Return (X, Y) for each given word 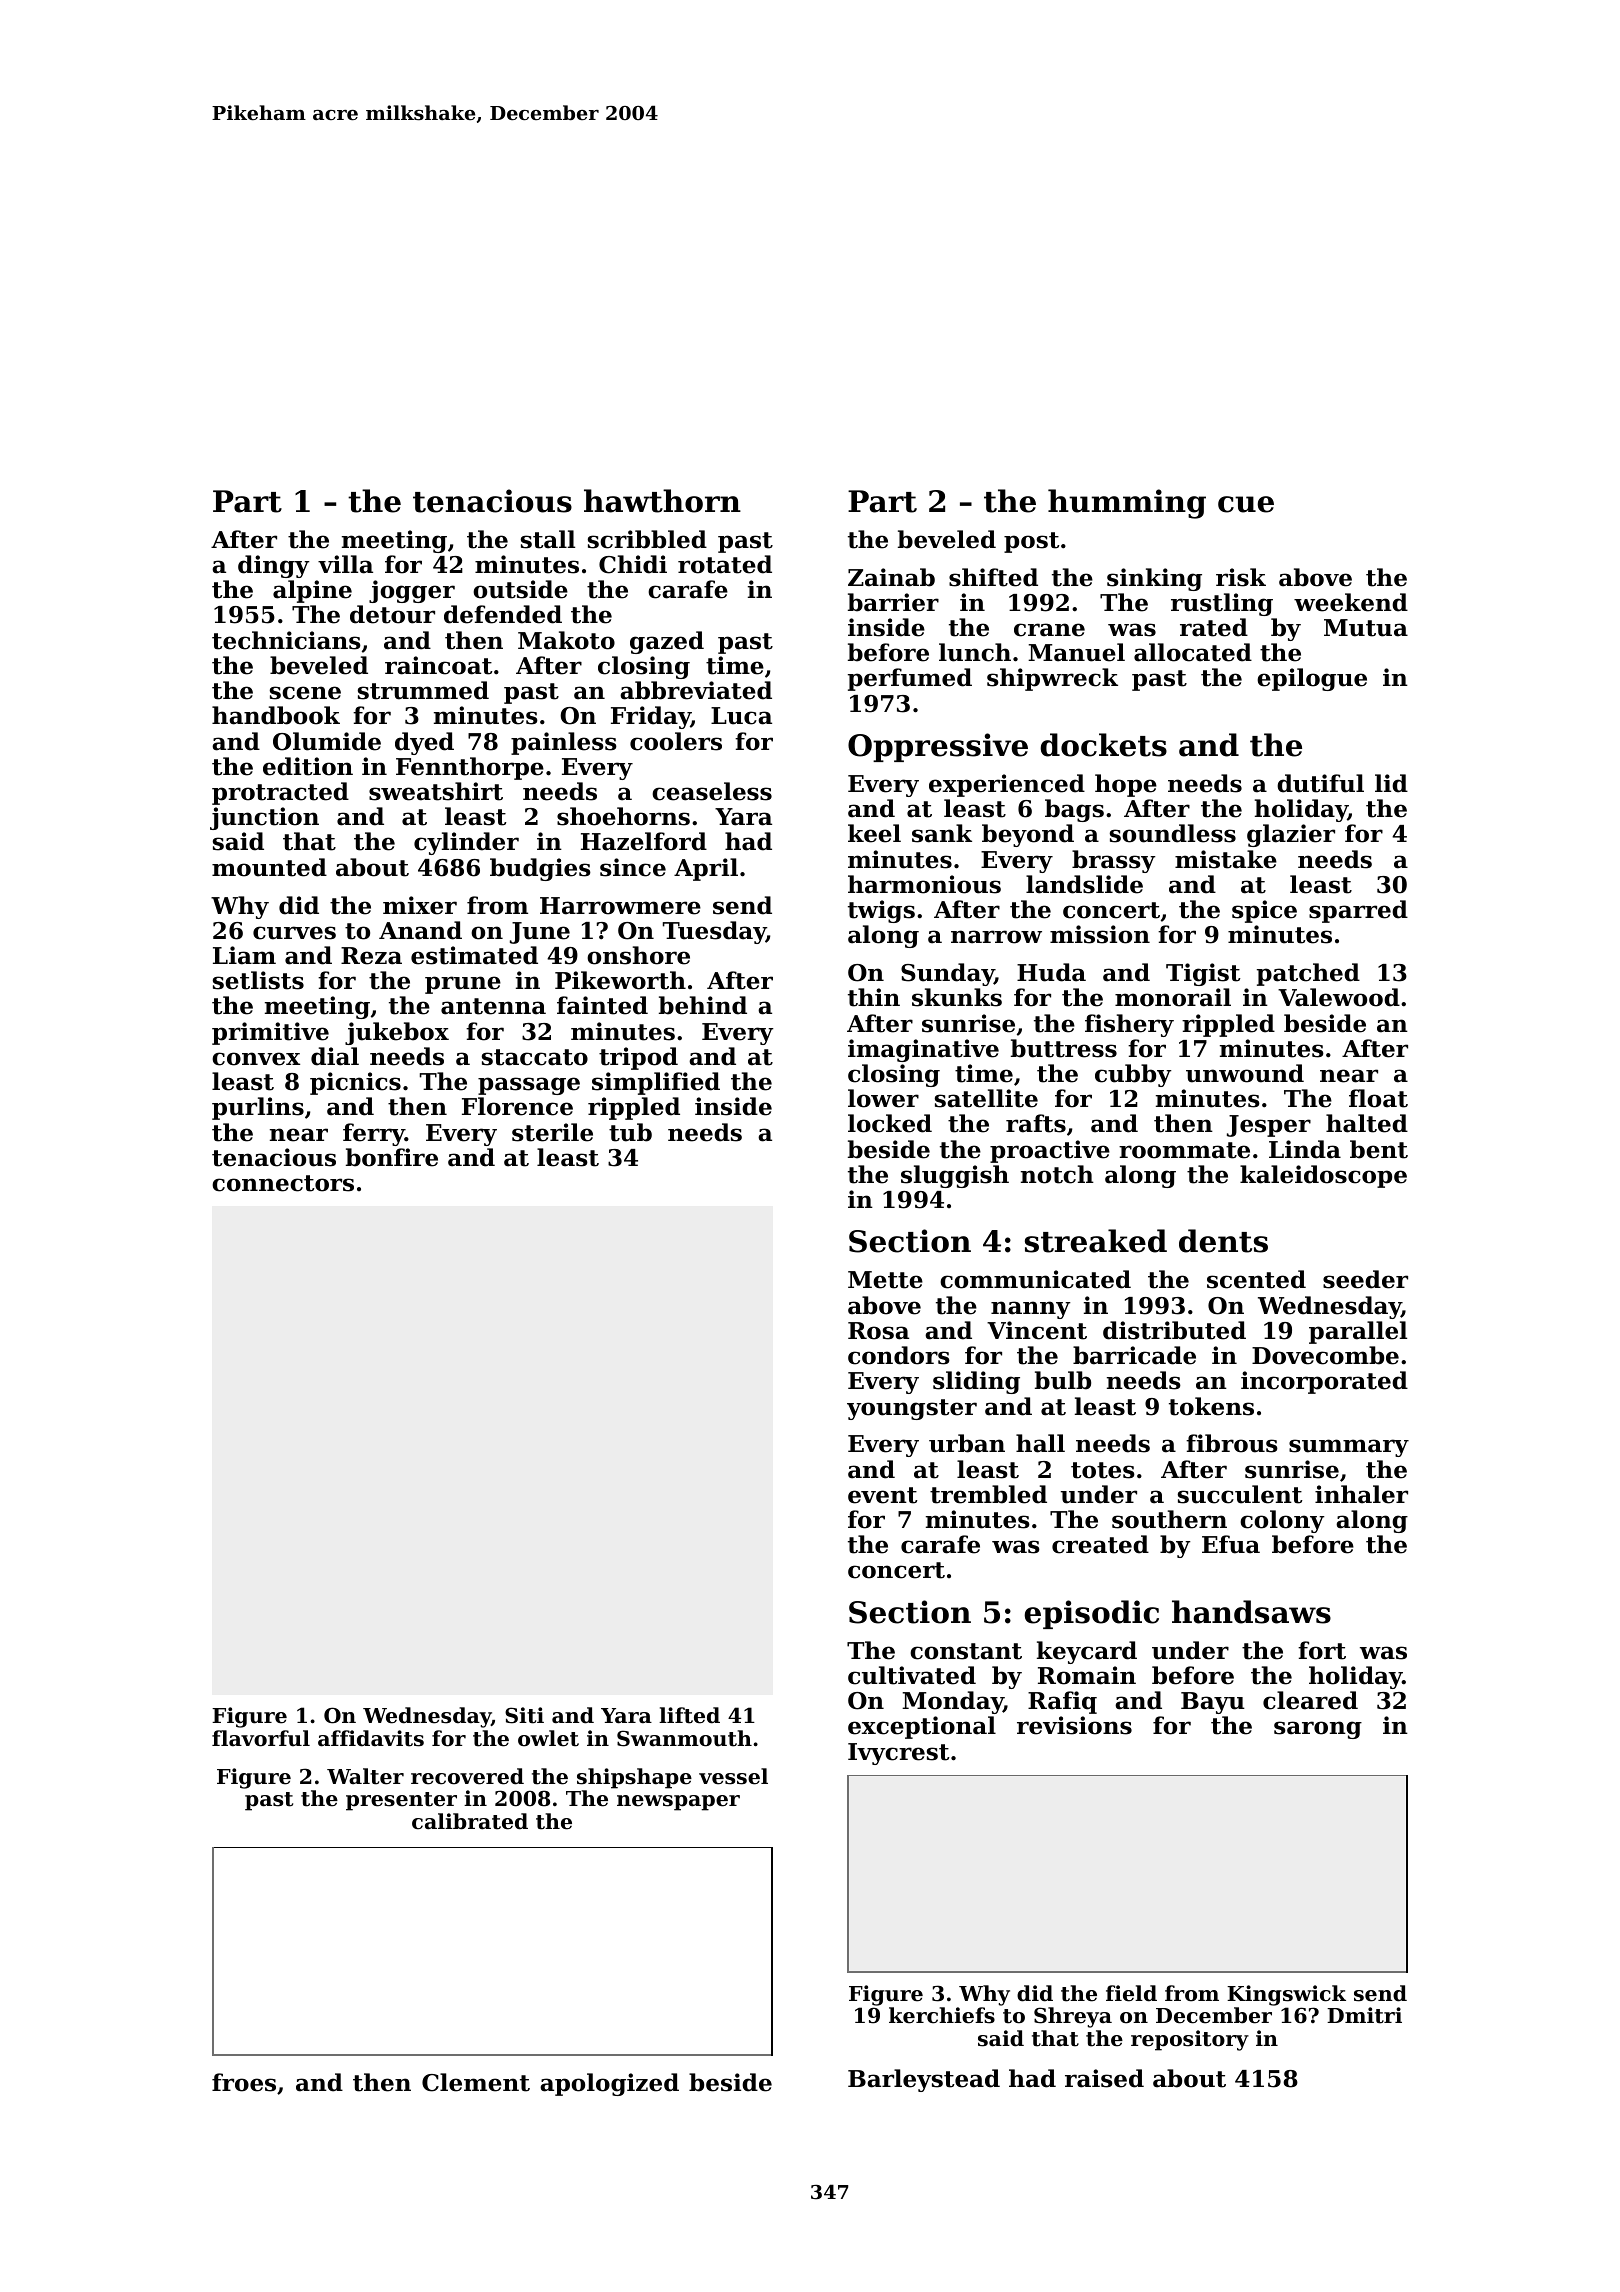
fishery (1129, 1025)
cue (1246, 504)
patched (1308, 974)
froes (244, 2082)
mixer (420, 905)
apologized (609, 2084)
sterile (552, 1132)
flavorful (261, 1738)
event (883, 1495)
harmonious (924, 884)
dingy (274, 566)
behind (703, 1005)
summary (1349, 1448)
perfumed (910, 679)
